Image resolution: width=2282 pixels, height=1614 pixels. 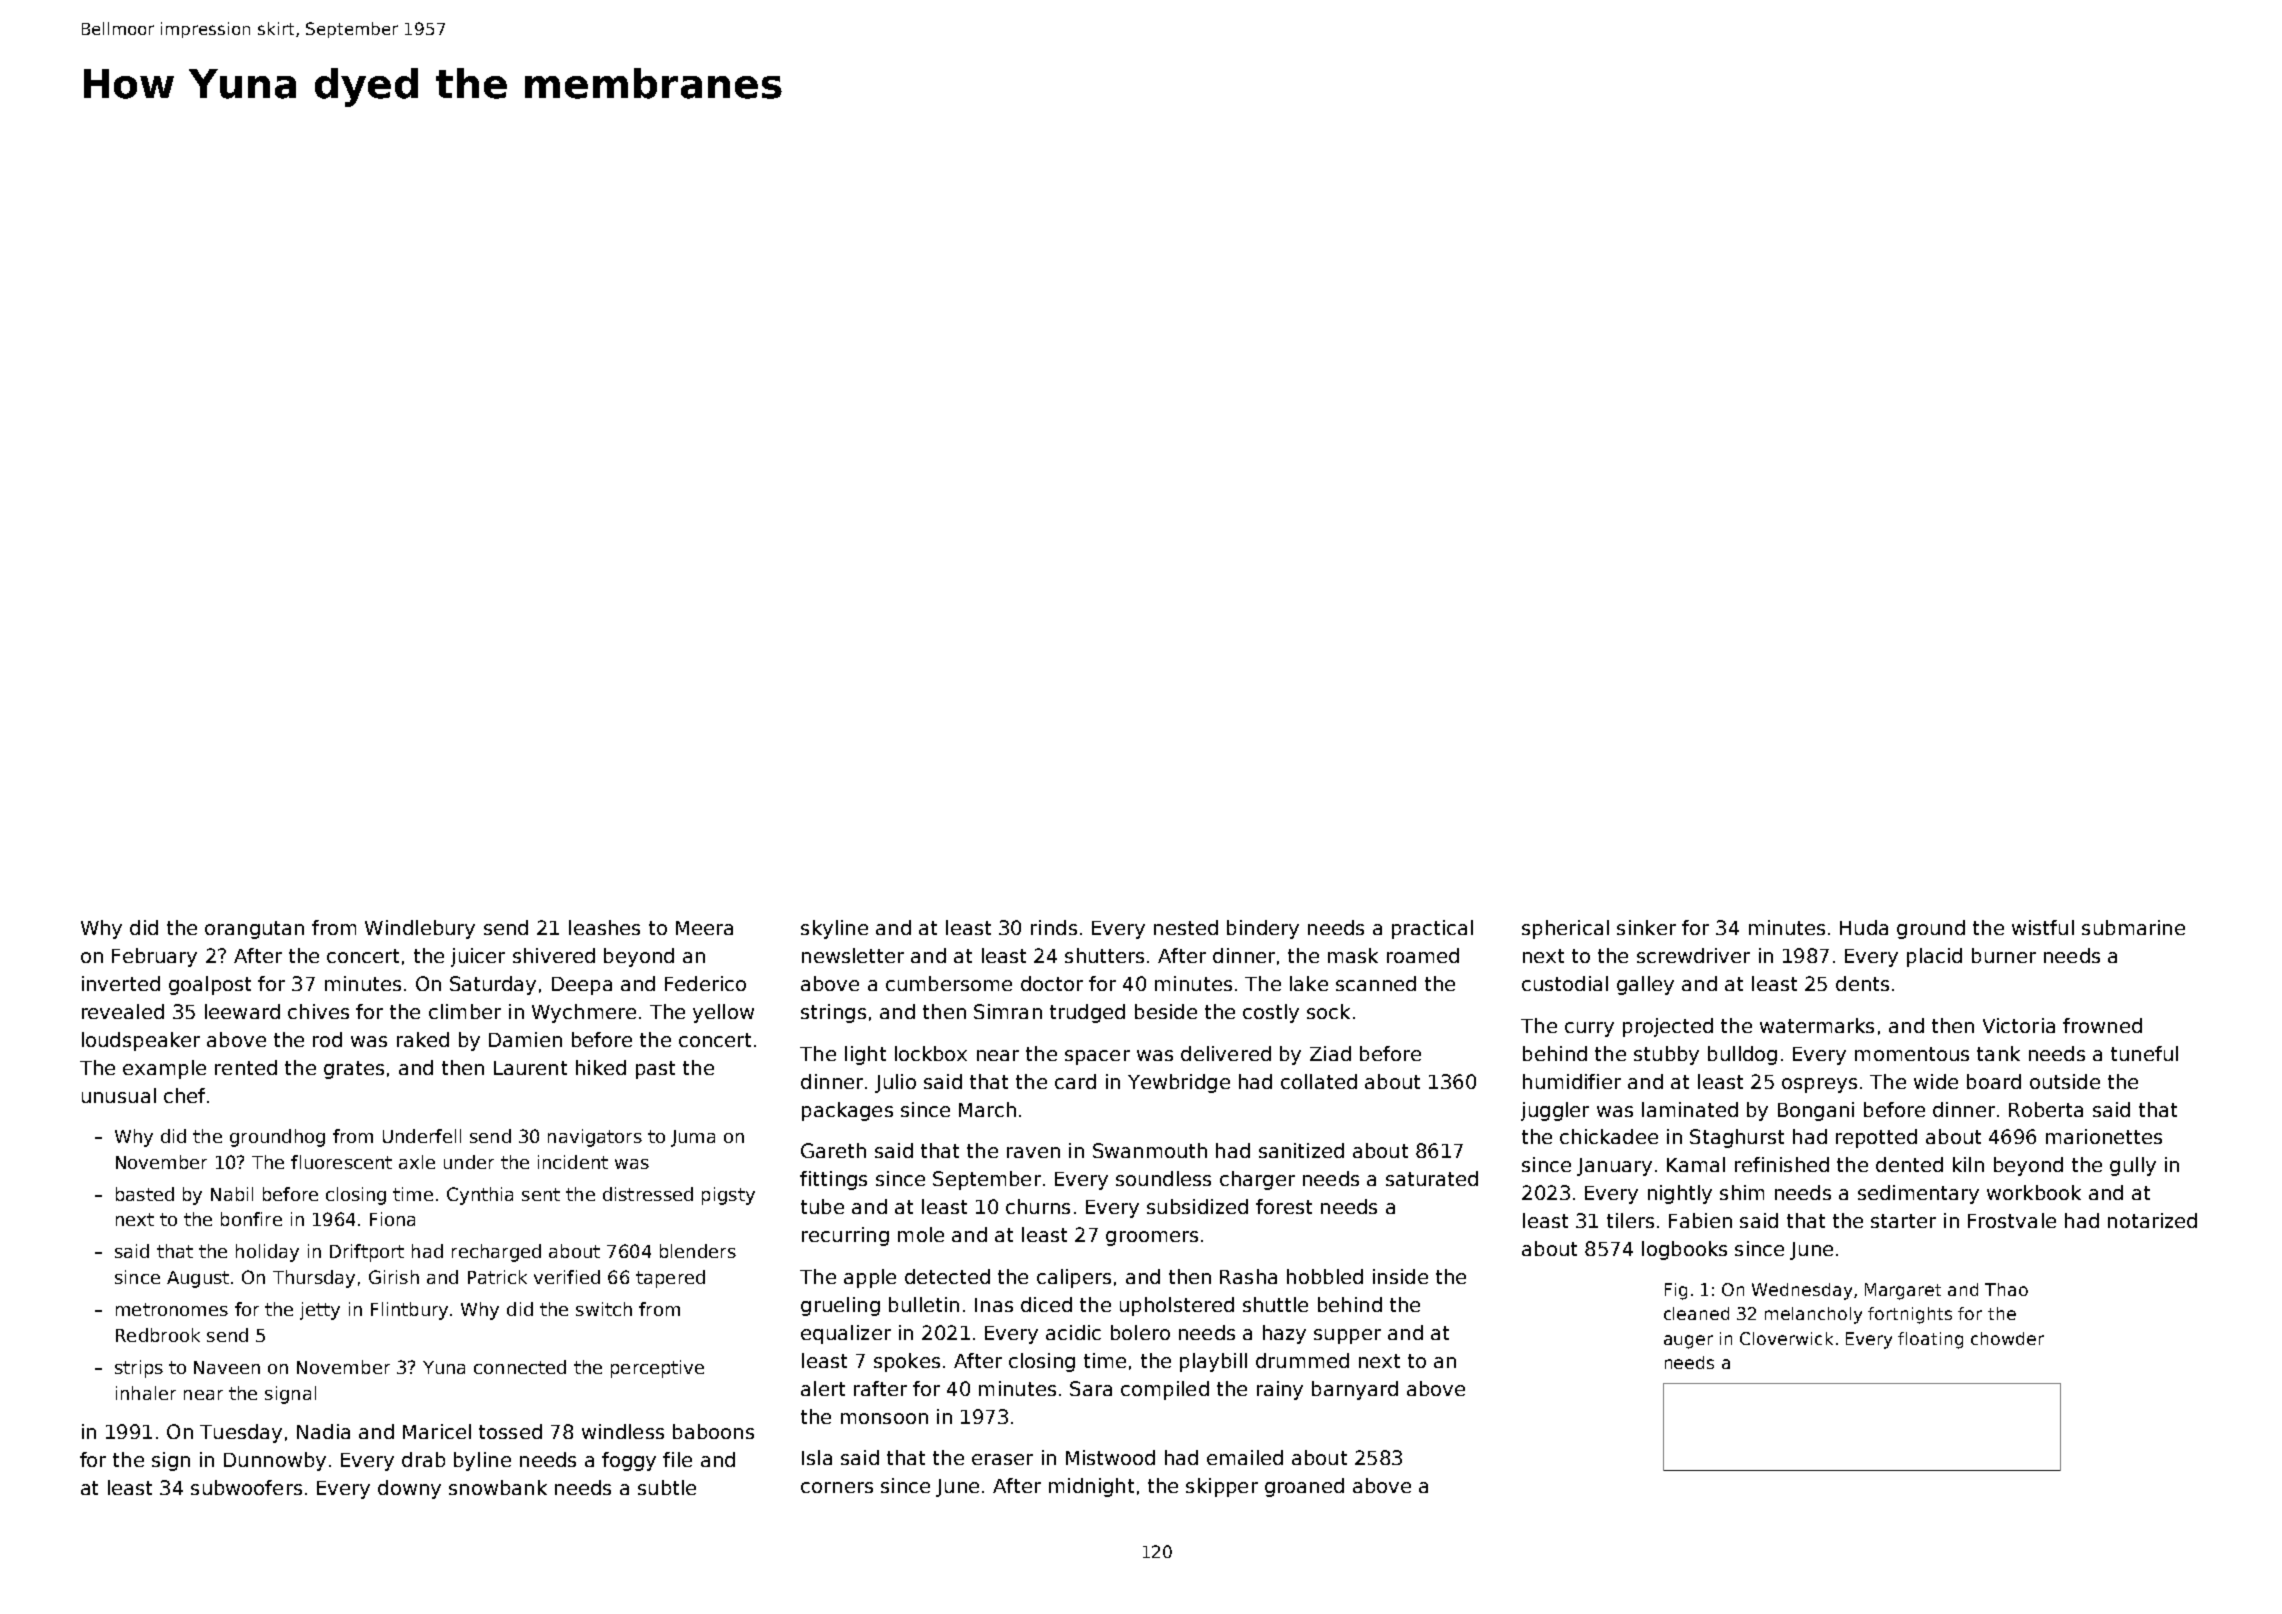 I want to click on inverted, so click(x=121, y=983).
